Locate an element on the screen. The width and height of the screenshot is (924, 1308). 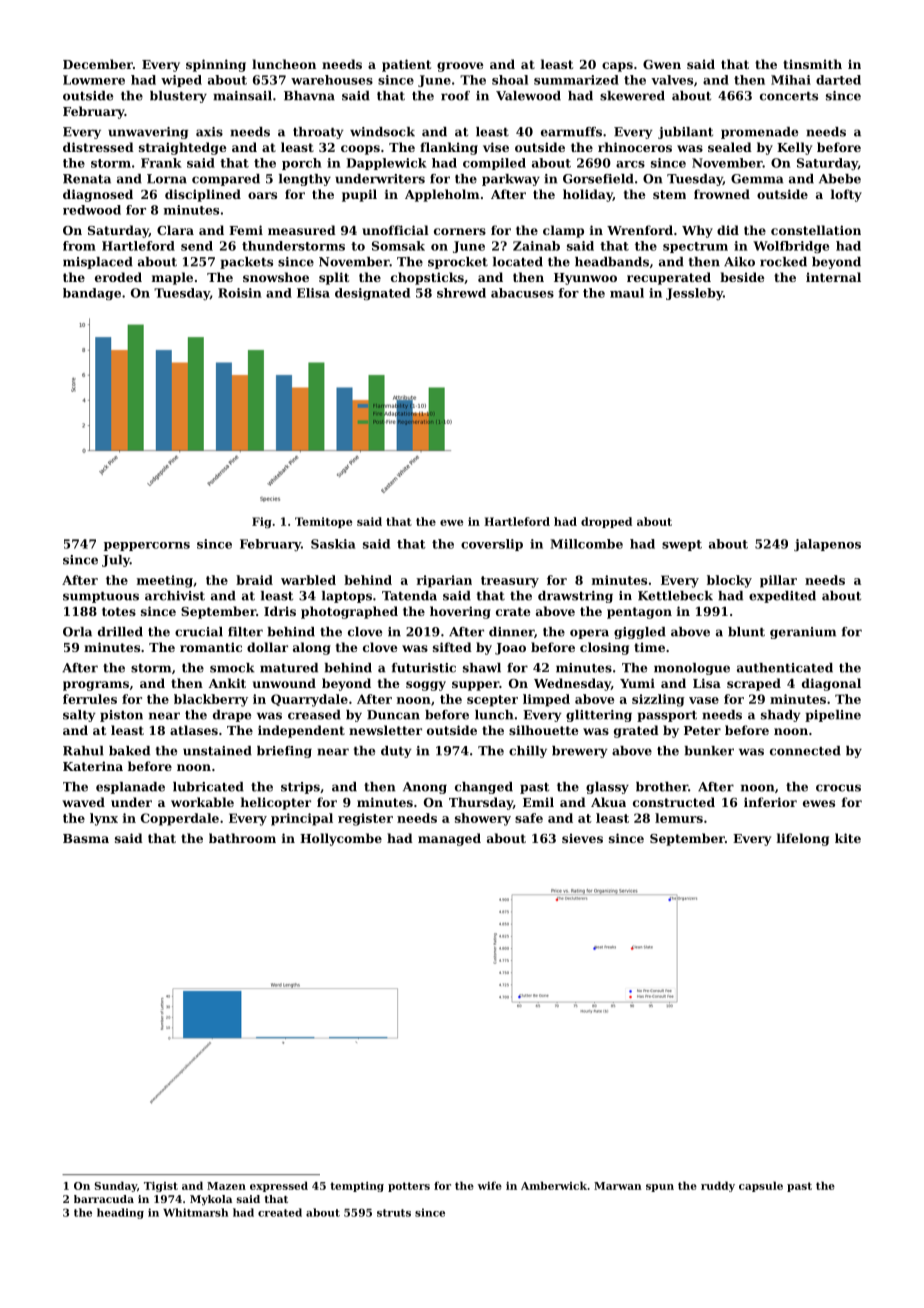
heading is located at coordinates (120, 1213).
